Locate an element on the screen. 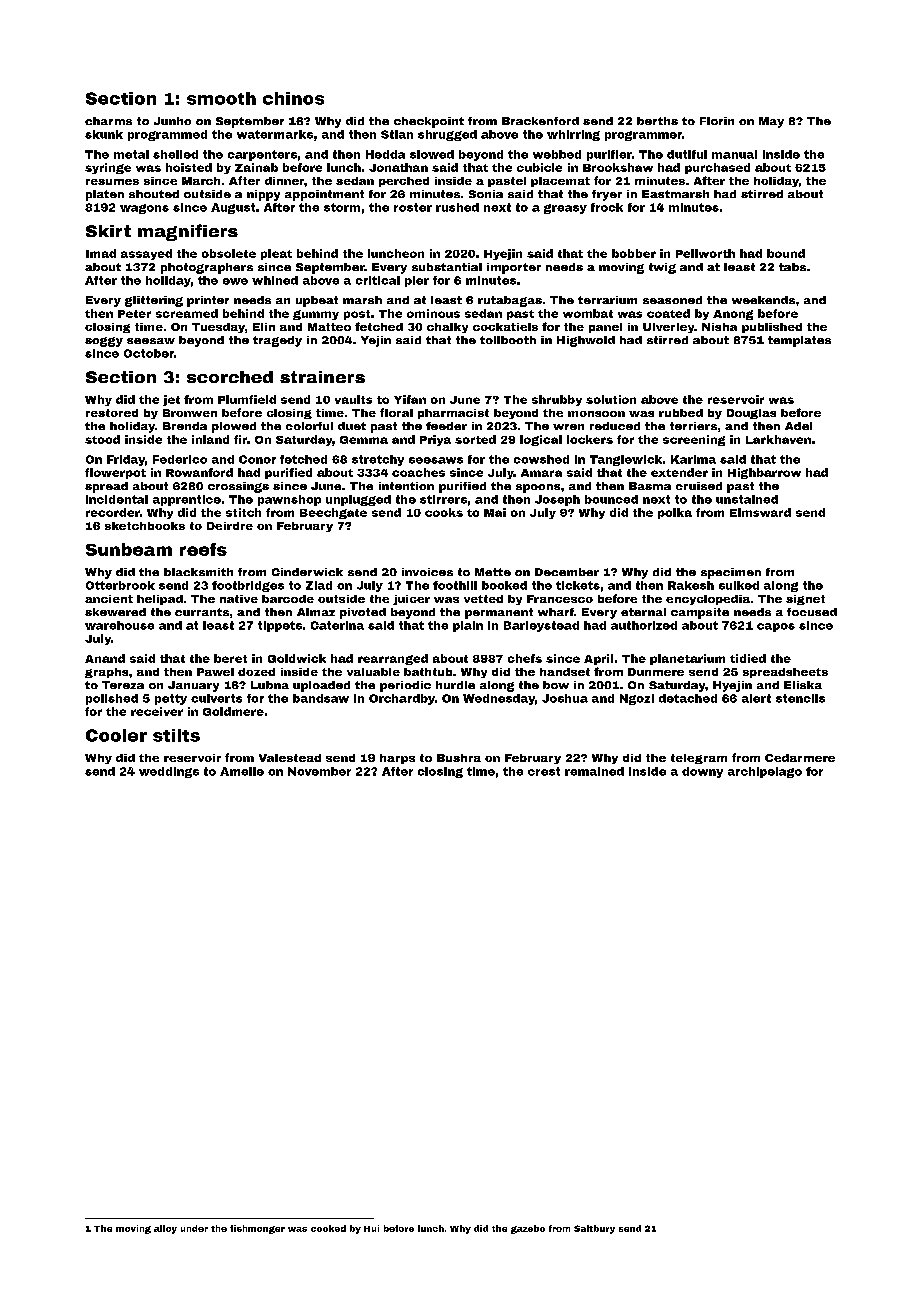 The width and height of the screenshot is (924, 1308). Anand is located at coordinates (105, 658).
